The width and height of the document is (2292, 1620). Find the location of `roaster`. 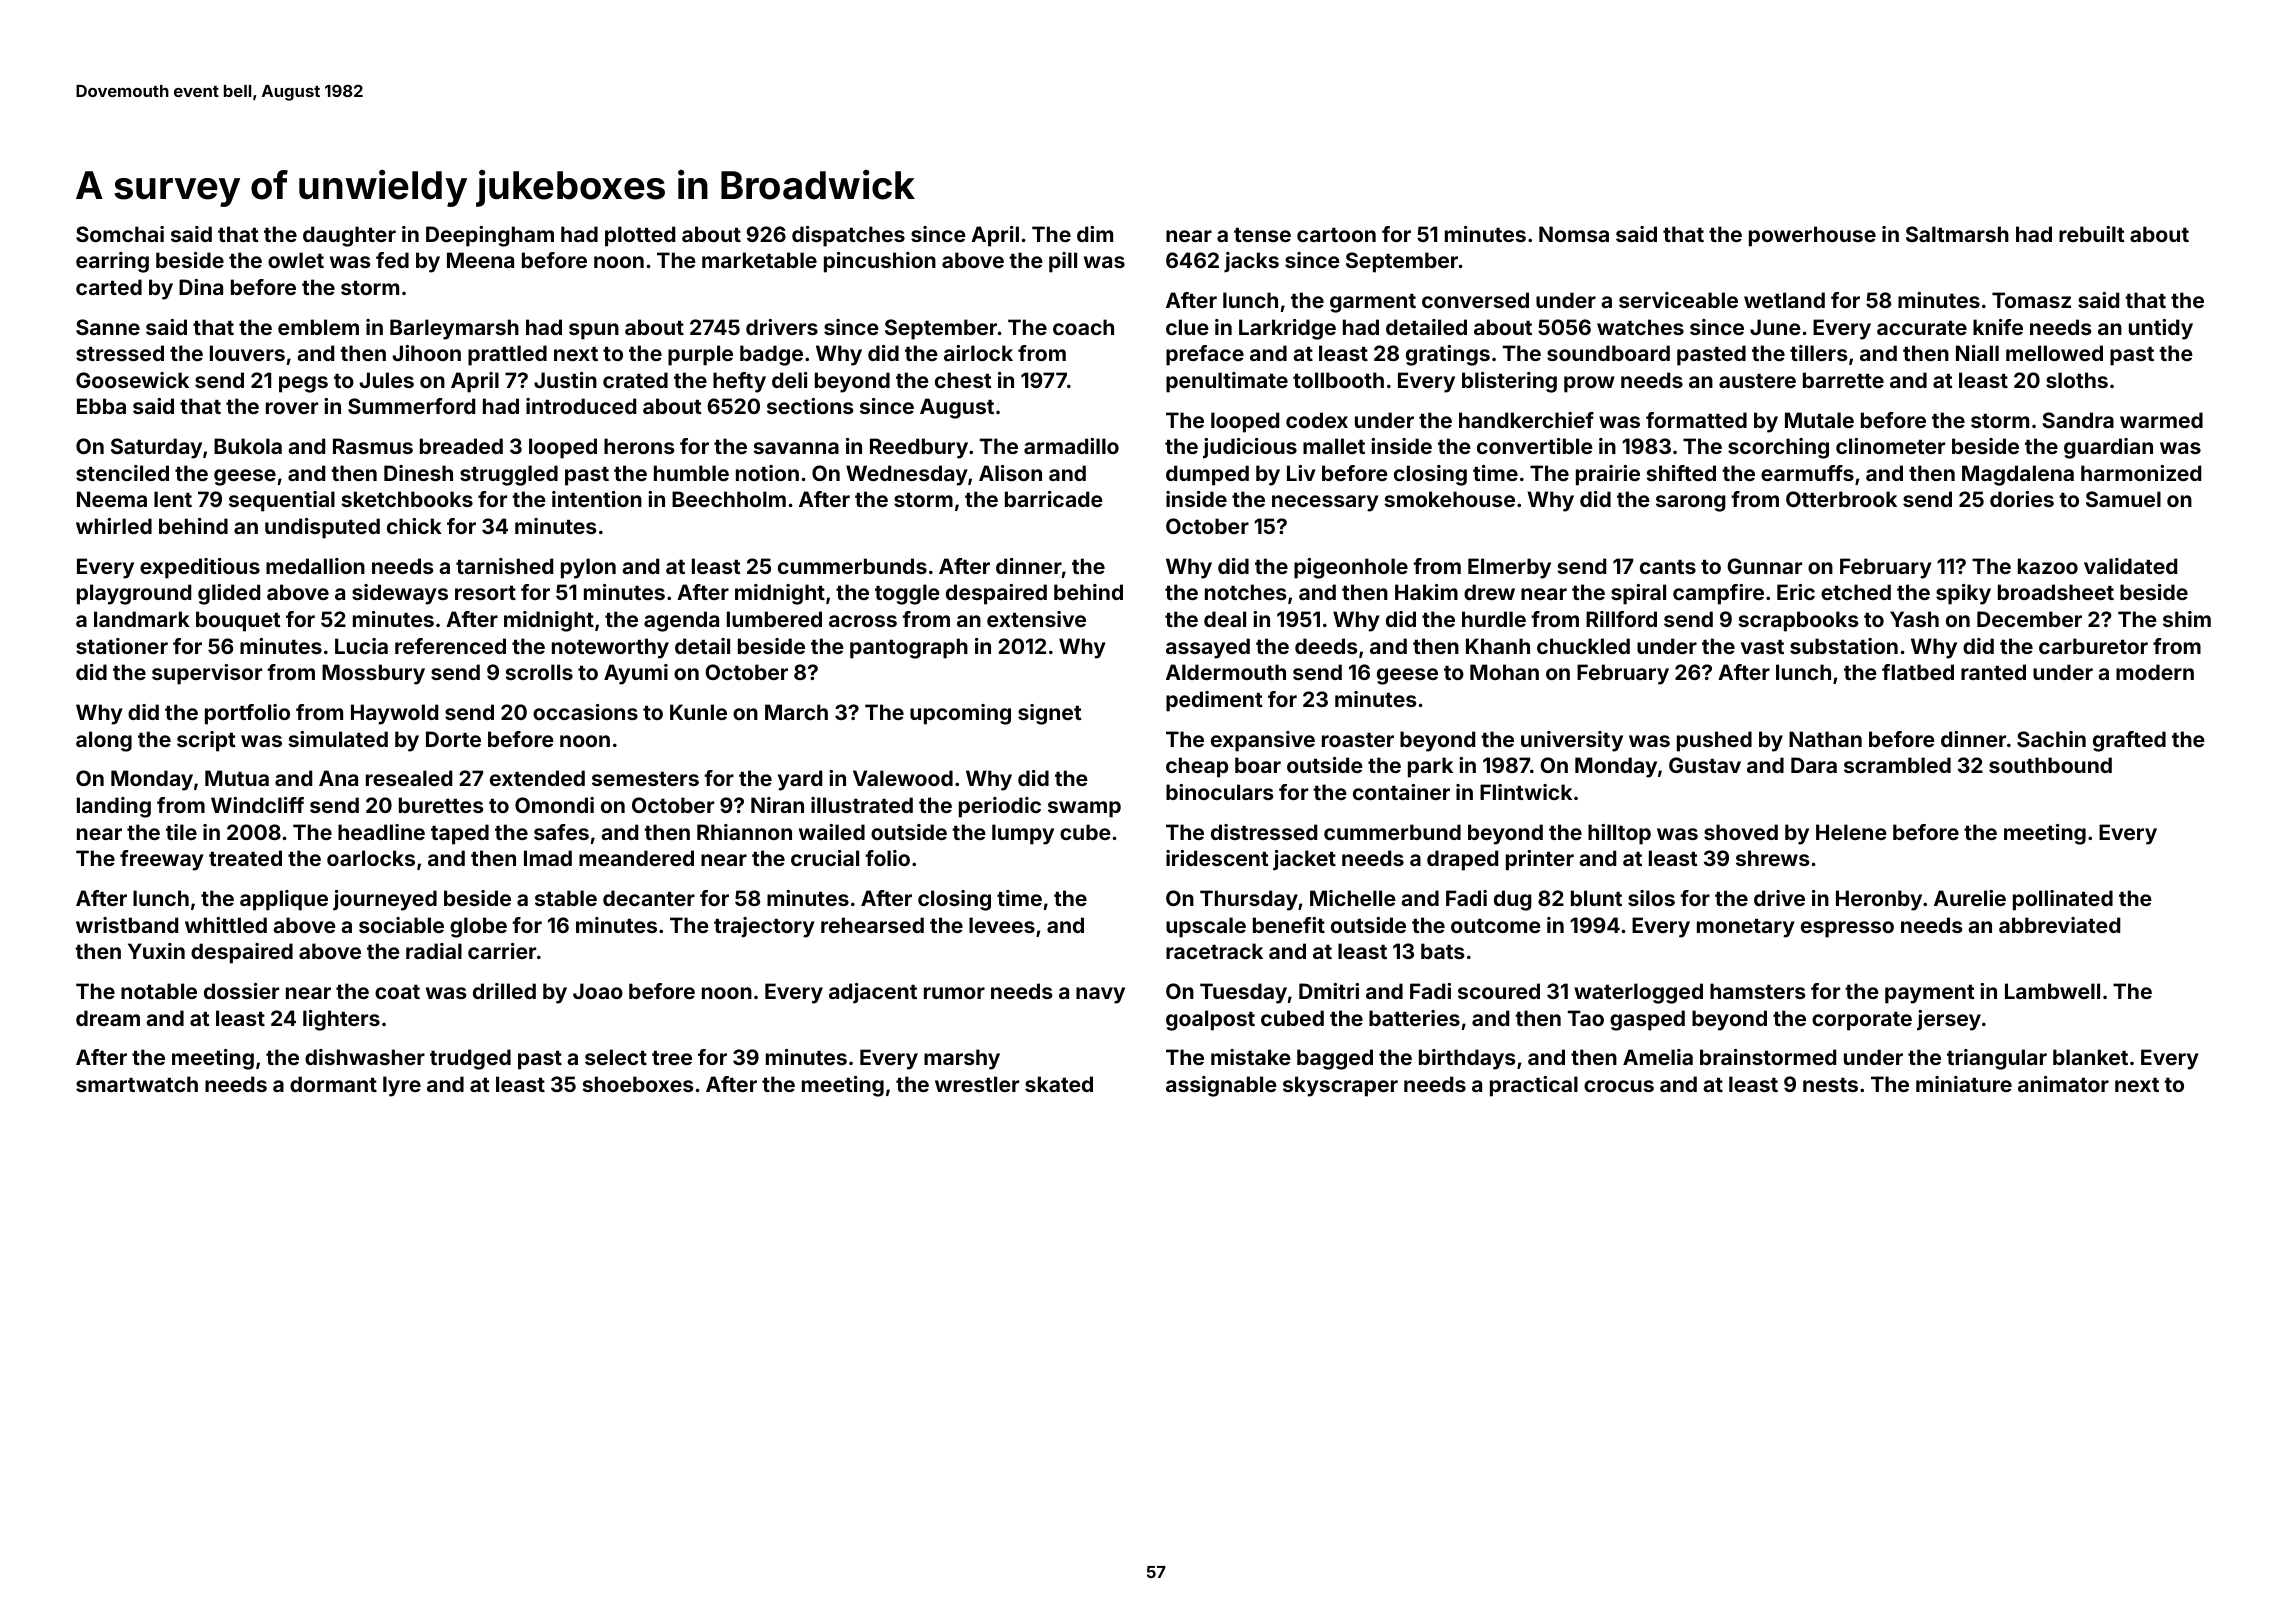

roaster is located at coordinates (1358, 739).
